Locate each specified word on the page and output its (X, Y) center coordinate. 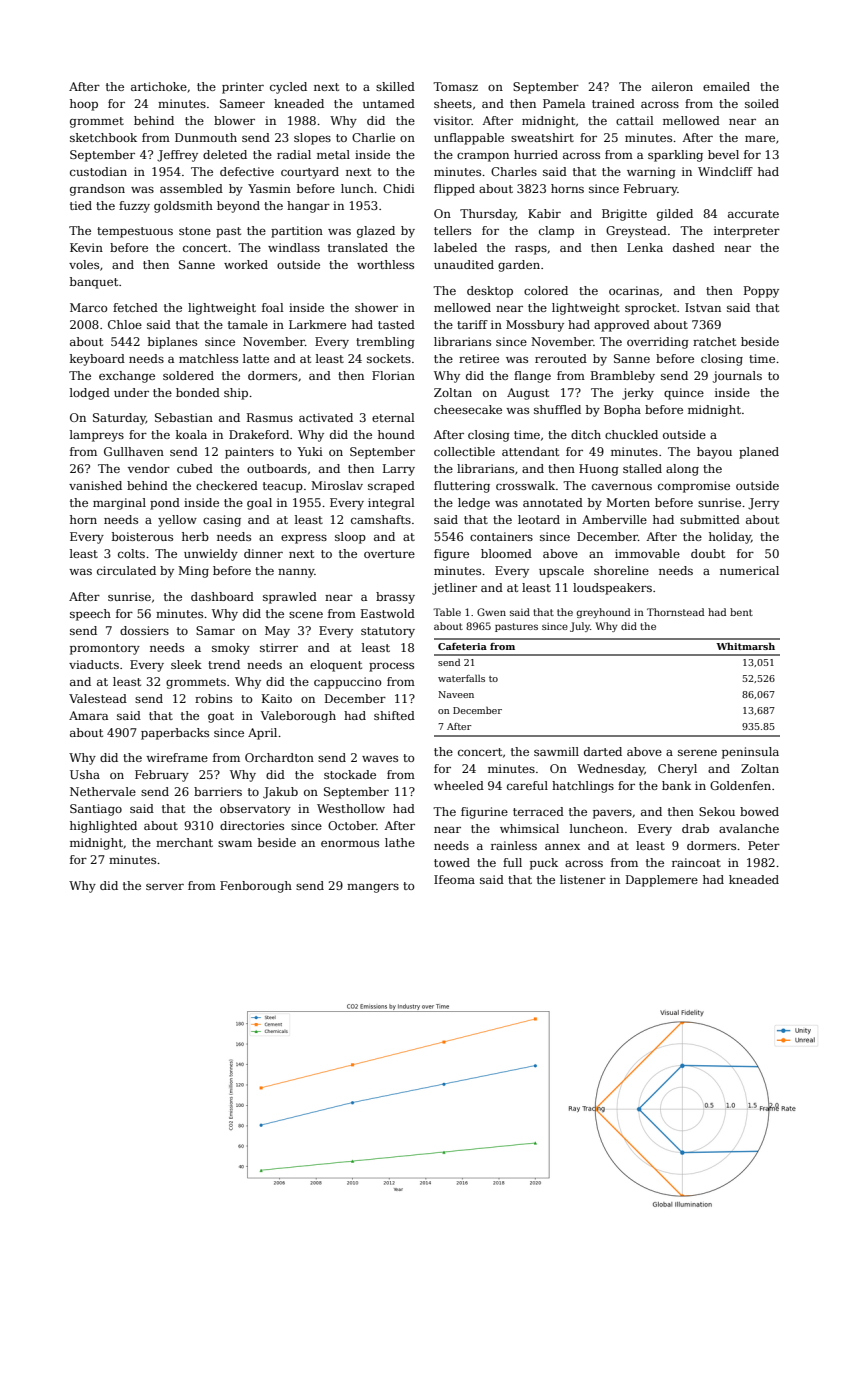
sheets (453, 103)
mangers (373, 888)
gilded (675, 215)
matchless (208, 358)
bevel (723, 154)
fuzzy (134, 207)
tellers (452, 230)
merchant (184, 842)
